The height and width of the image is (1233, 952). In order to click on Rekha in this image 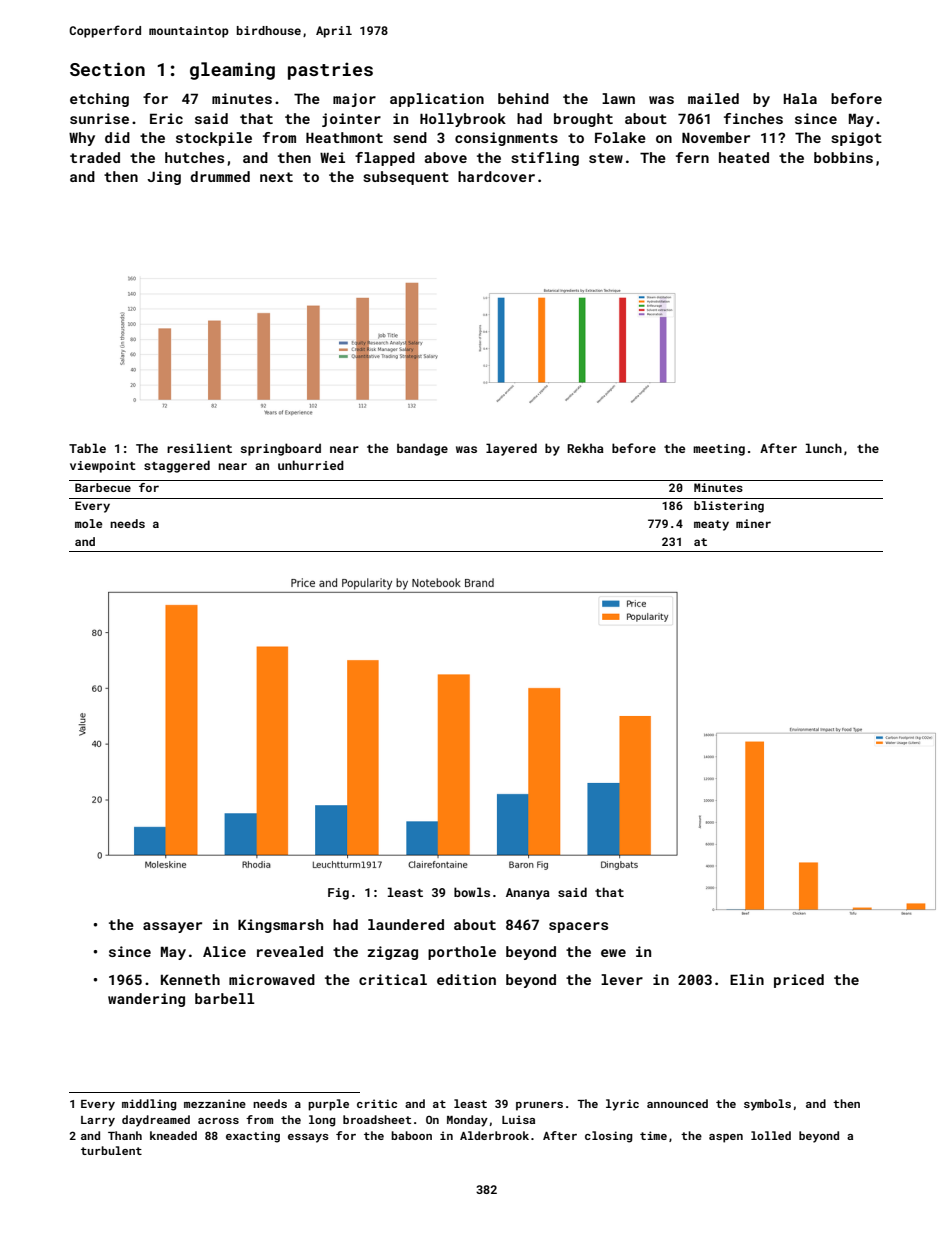, I will do `click(585, 448)`.
